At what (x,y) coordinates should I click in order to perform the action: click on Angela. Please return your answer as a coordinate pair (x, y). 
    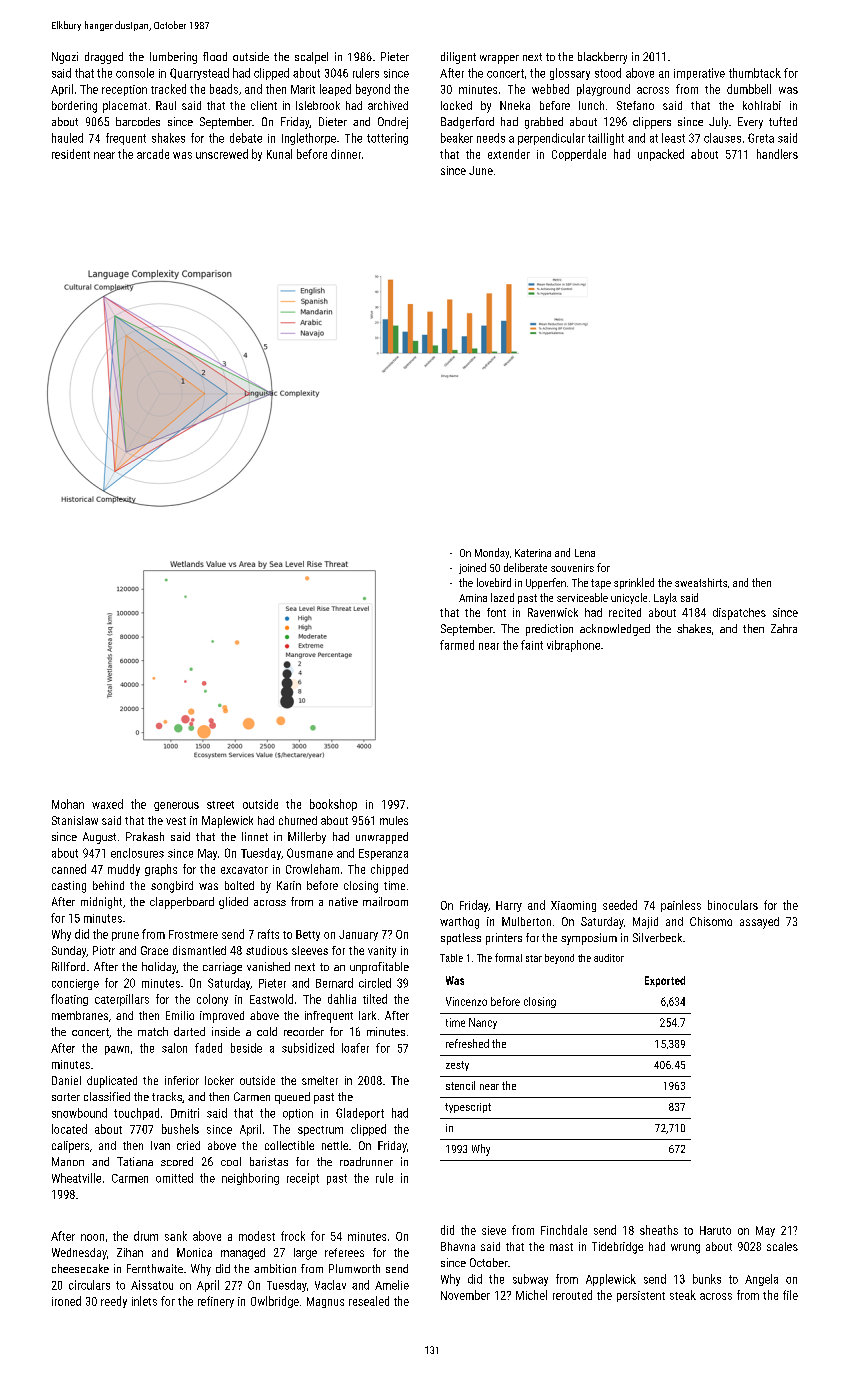
    Looking at the image, I should click on (761, 1280).
